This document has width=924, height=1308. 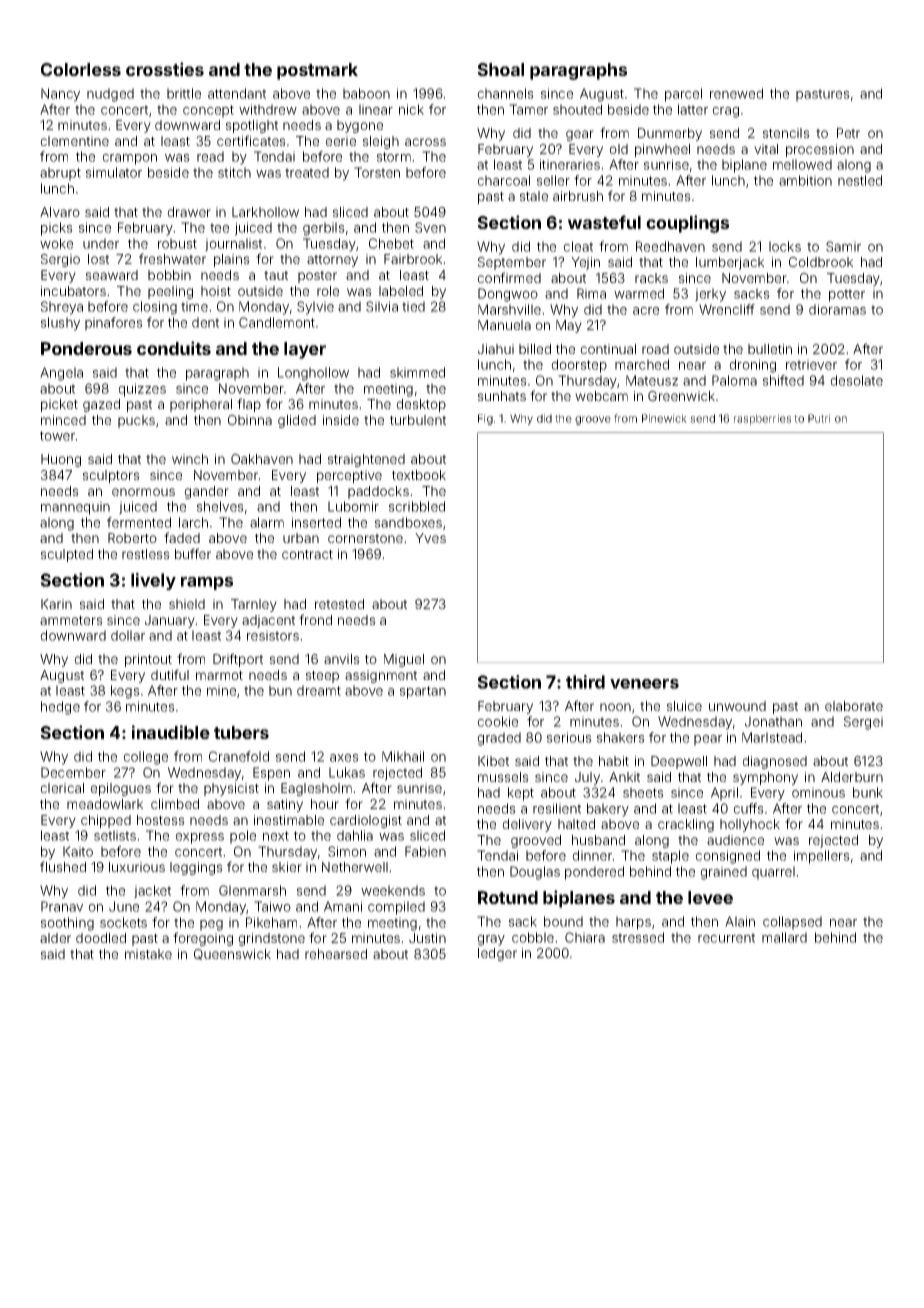 I want to click on dahlia, so click(x=355, y=835).
